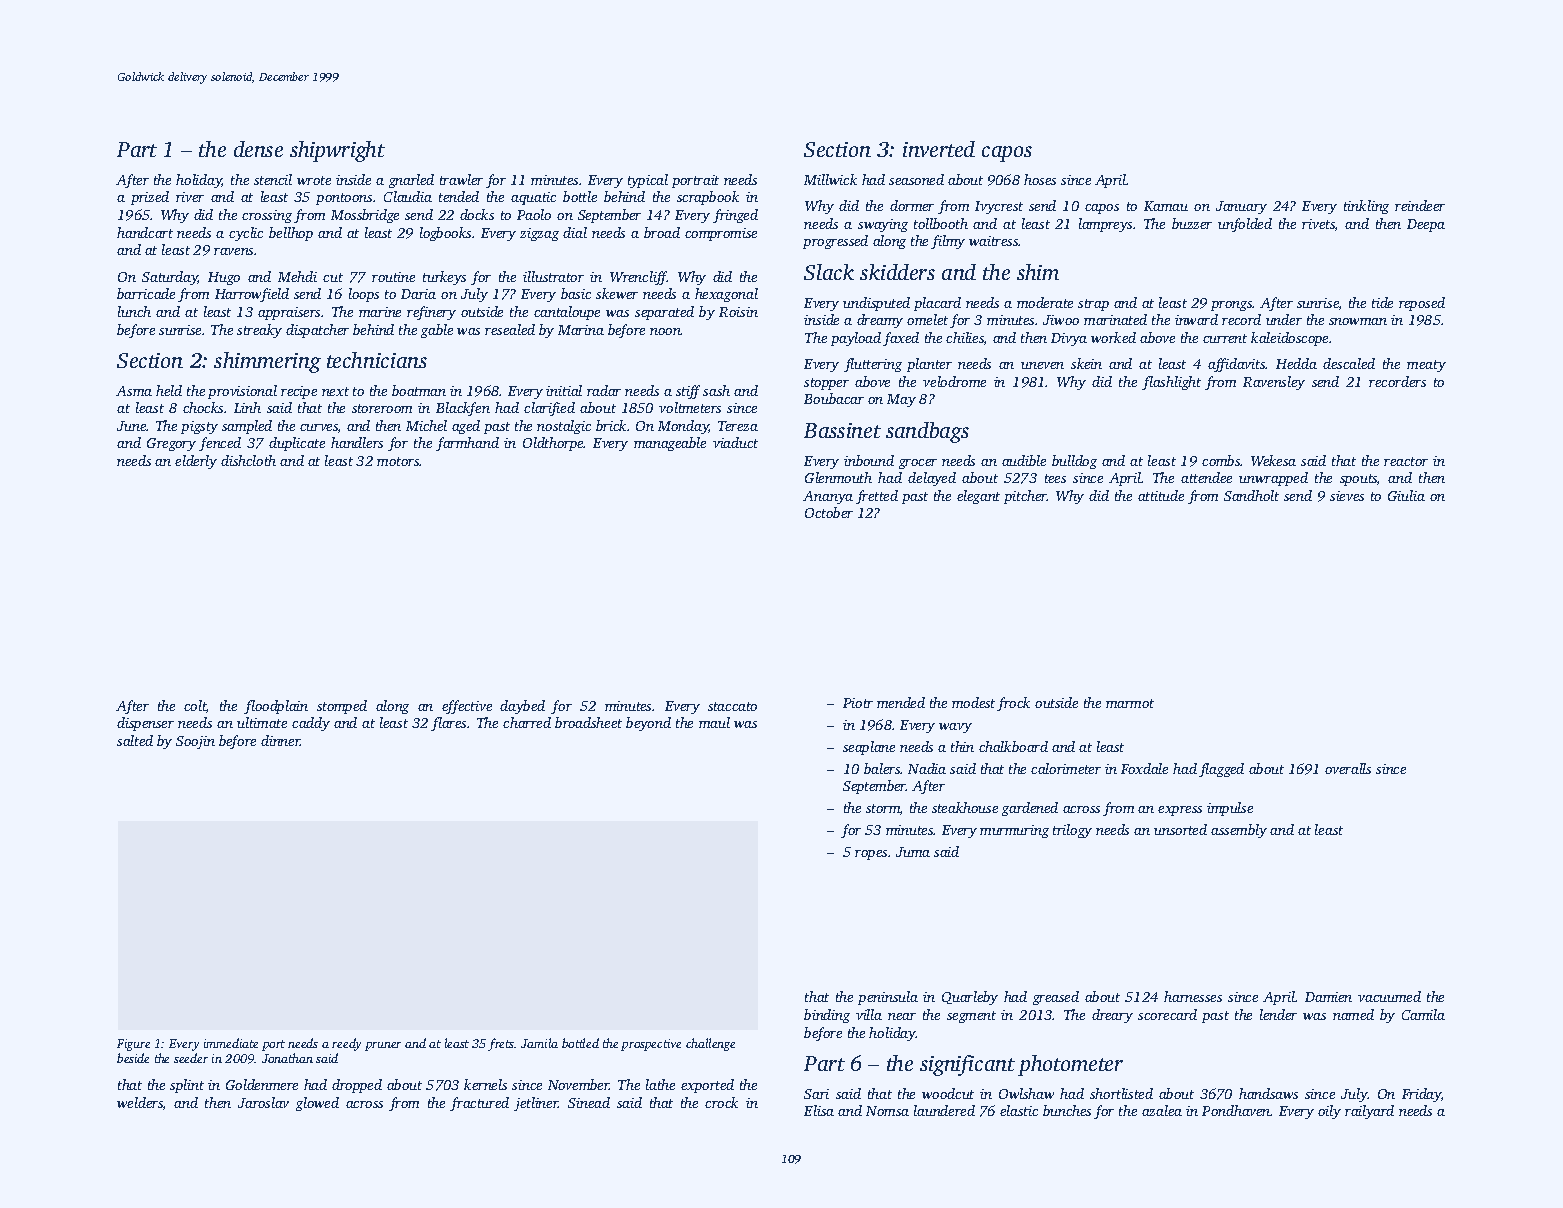 This page has width=1563, height=1208. I want to click on colt, so click(195, 706).
